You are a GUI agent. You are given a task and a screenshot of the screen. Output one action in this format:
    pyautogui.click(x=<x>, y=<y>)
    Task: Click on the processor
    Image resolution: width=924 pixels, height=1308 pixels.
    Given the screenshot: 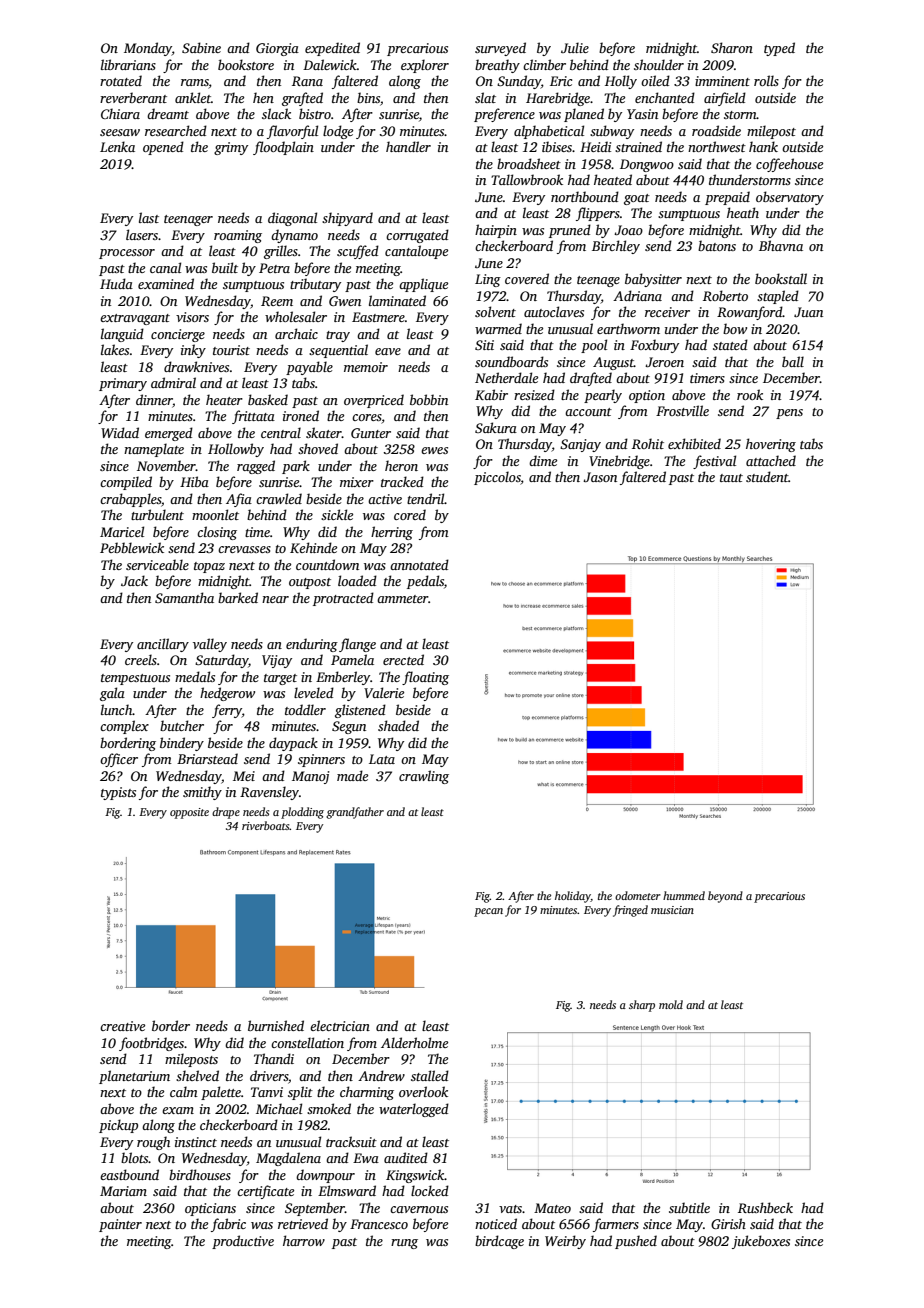 What is the action you would take?
    pyautogui.click(x=127, y=254)
